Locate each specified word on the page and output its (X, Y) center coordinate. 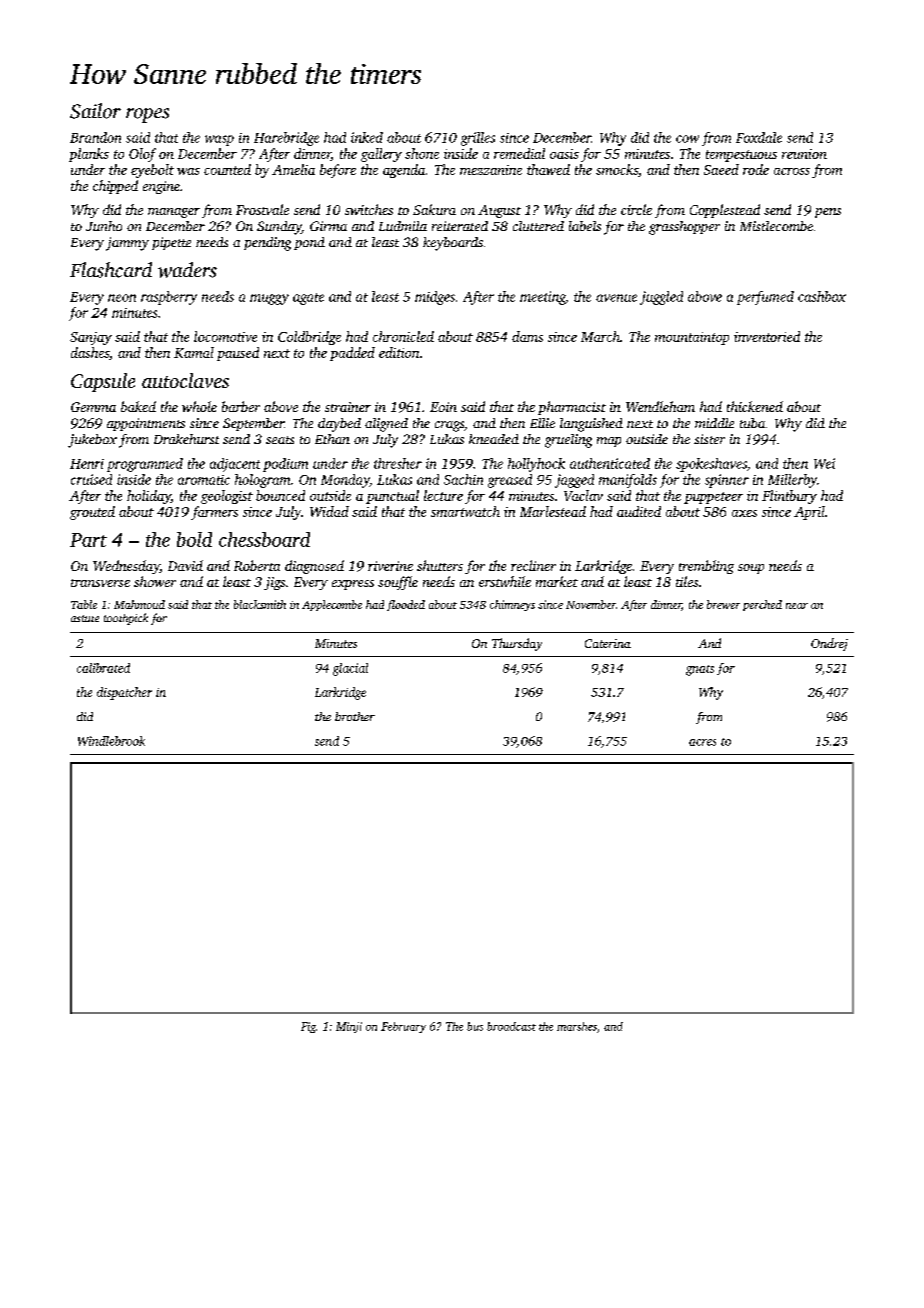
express (353, 585)
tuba (752, 423)
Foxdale (759, 137)
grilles (478, 139)
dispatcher (124, 693)
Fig (308, 1027)
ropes (147, 115)
